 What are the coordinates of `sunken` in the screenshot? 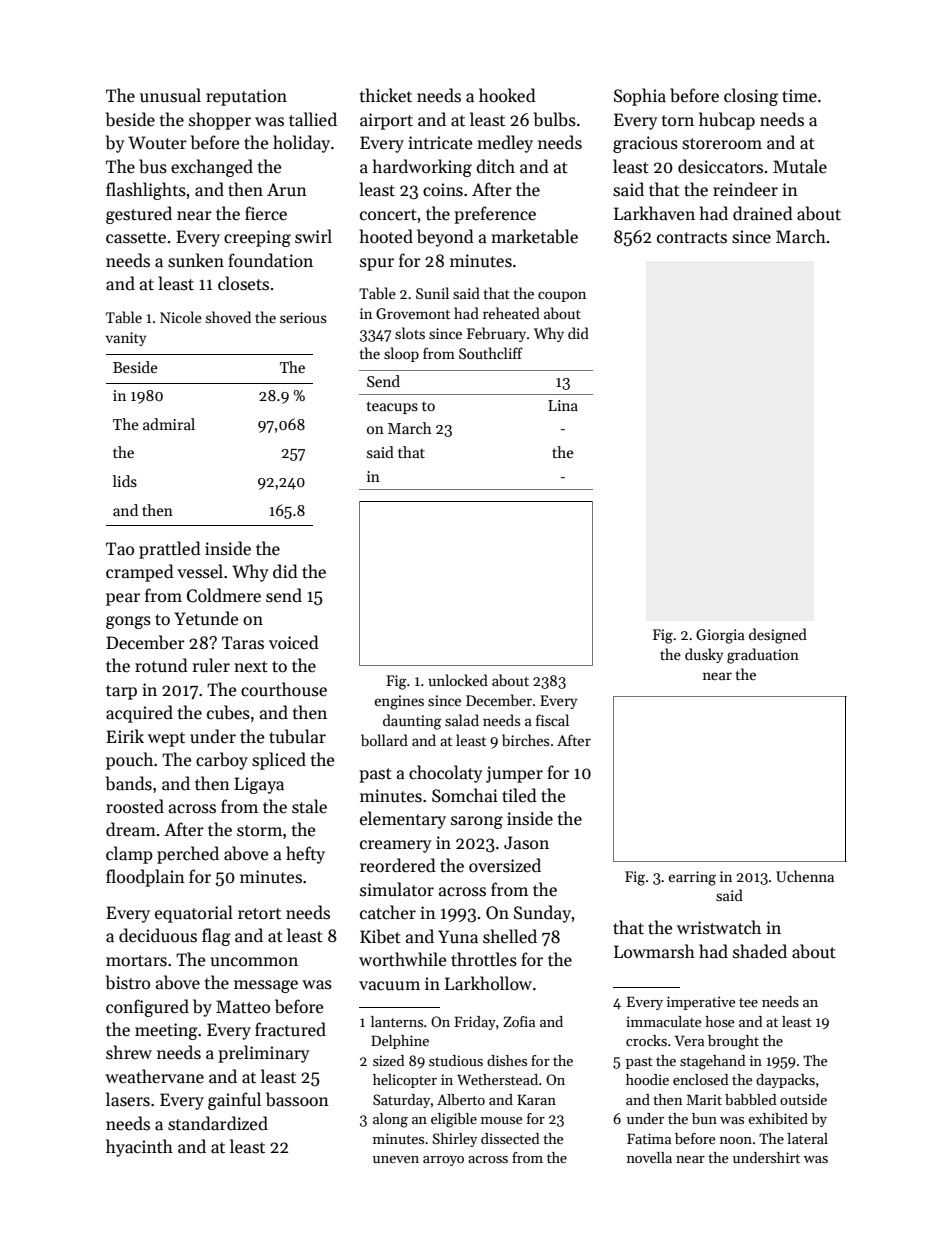 It's located at (196, 260).
